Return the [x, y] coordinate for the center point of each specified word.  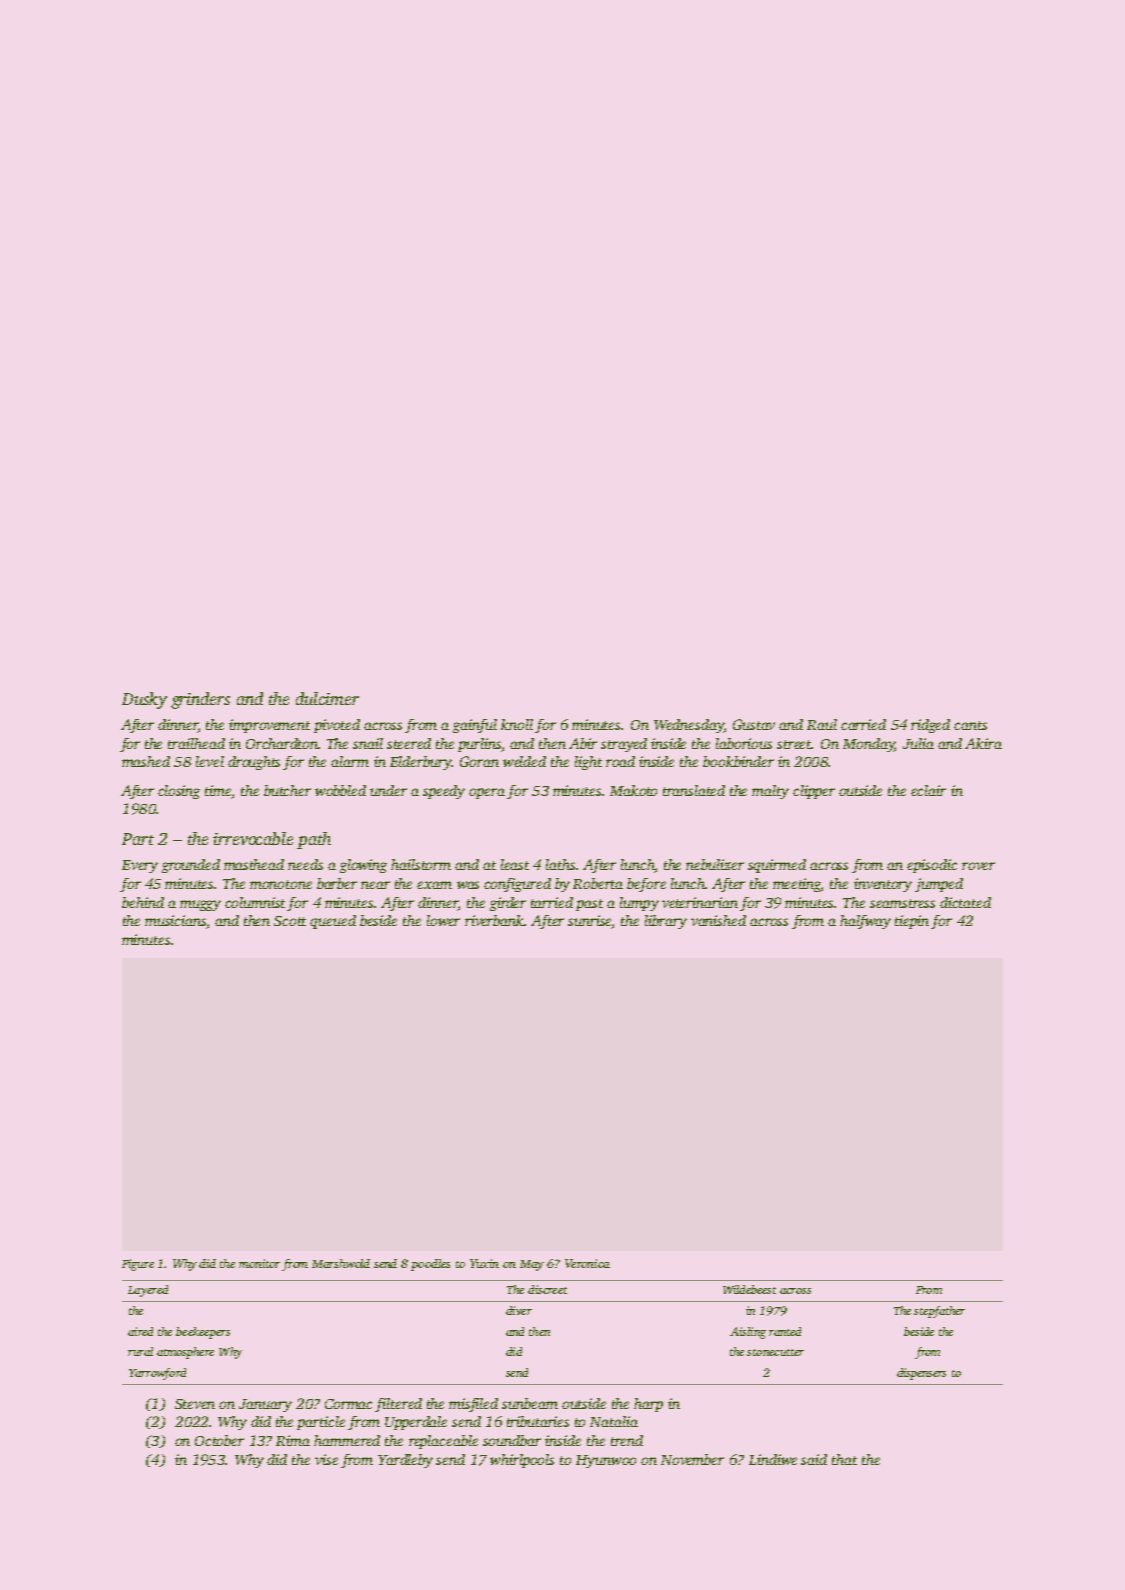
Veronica [587, 1263]
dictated [965, 902]
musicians [176, 922]
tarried [552, 902]
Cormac [348, 1404]
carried [863, 724]
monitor [259, 1263]
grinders [200, 700]
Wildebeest [749, 1289]
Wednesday [689, 726]
